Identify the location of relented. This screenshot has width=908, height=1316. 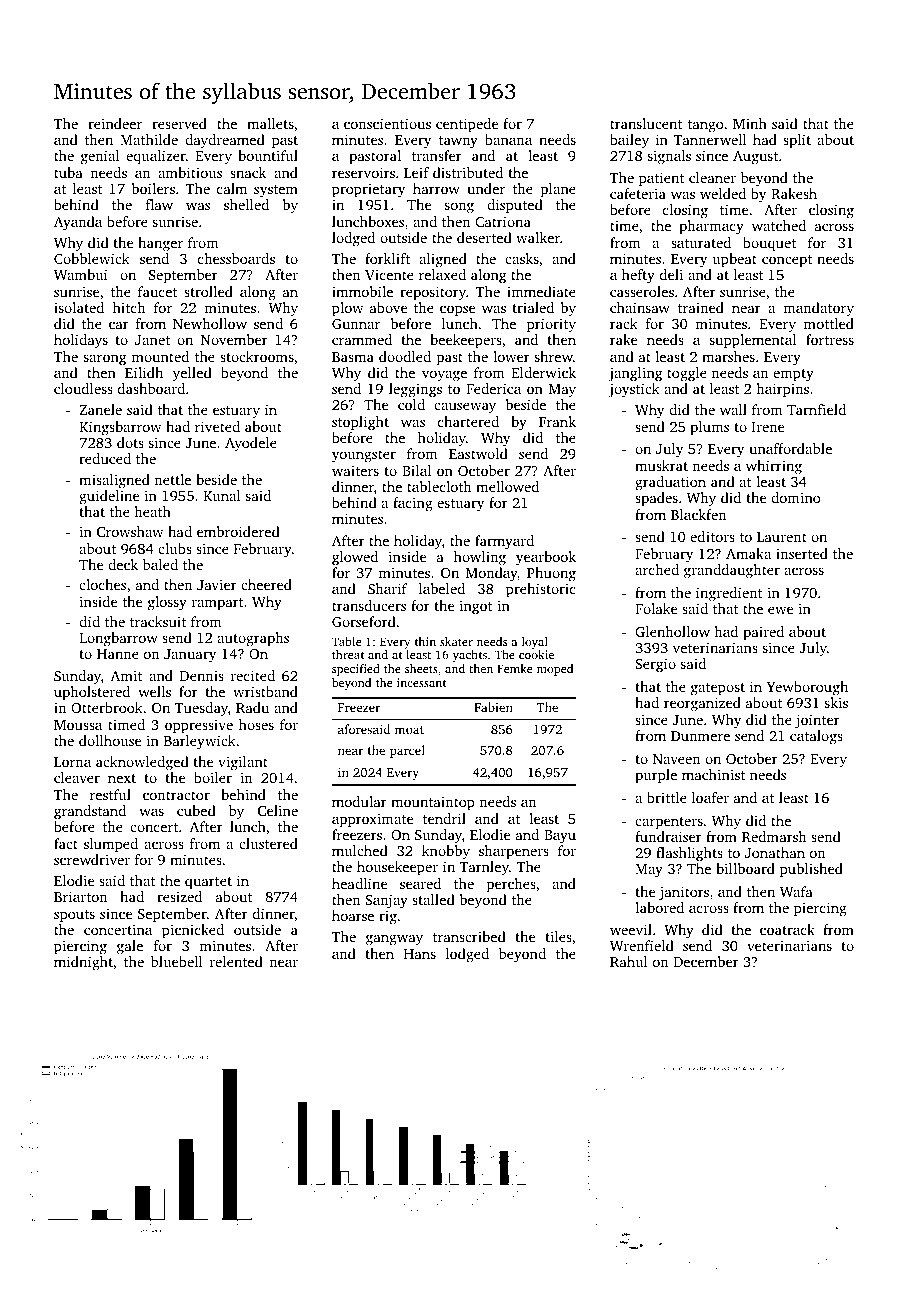
(236, 961).
